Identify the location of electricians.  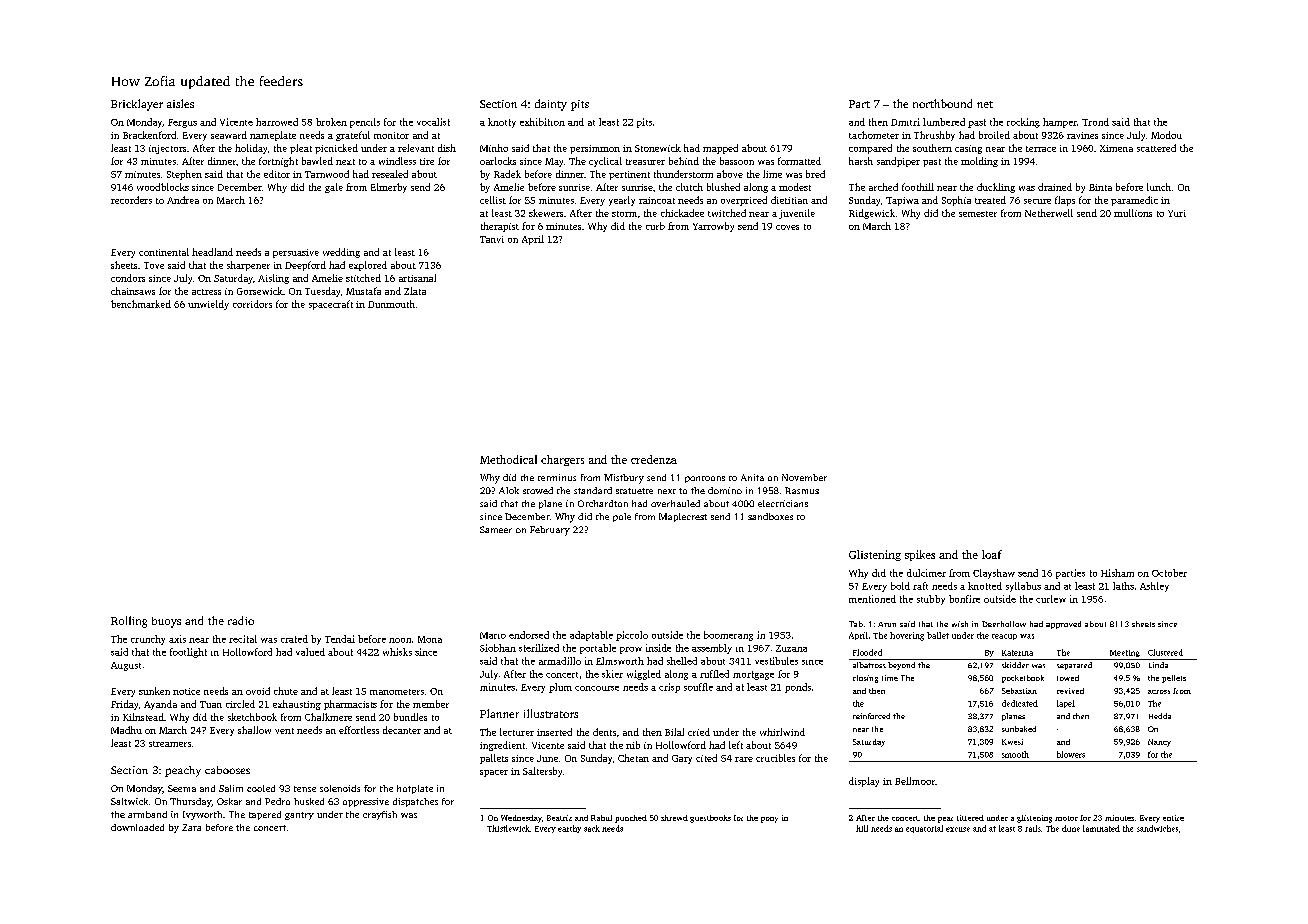
(783, 503).
